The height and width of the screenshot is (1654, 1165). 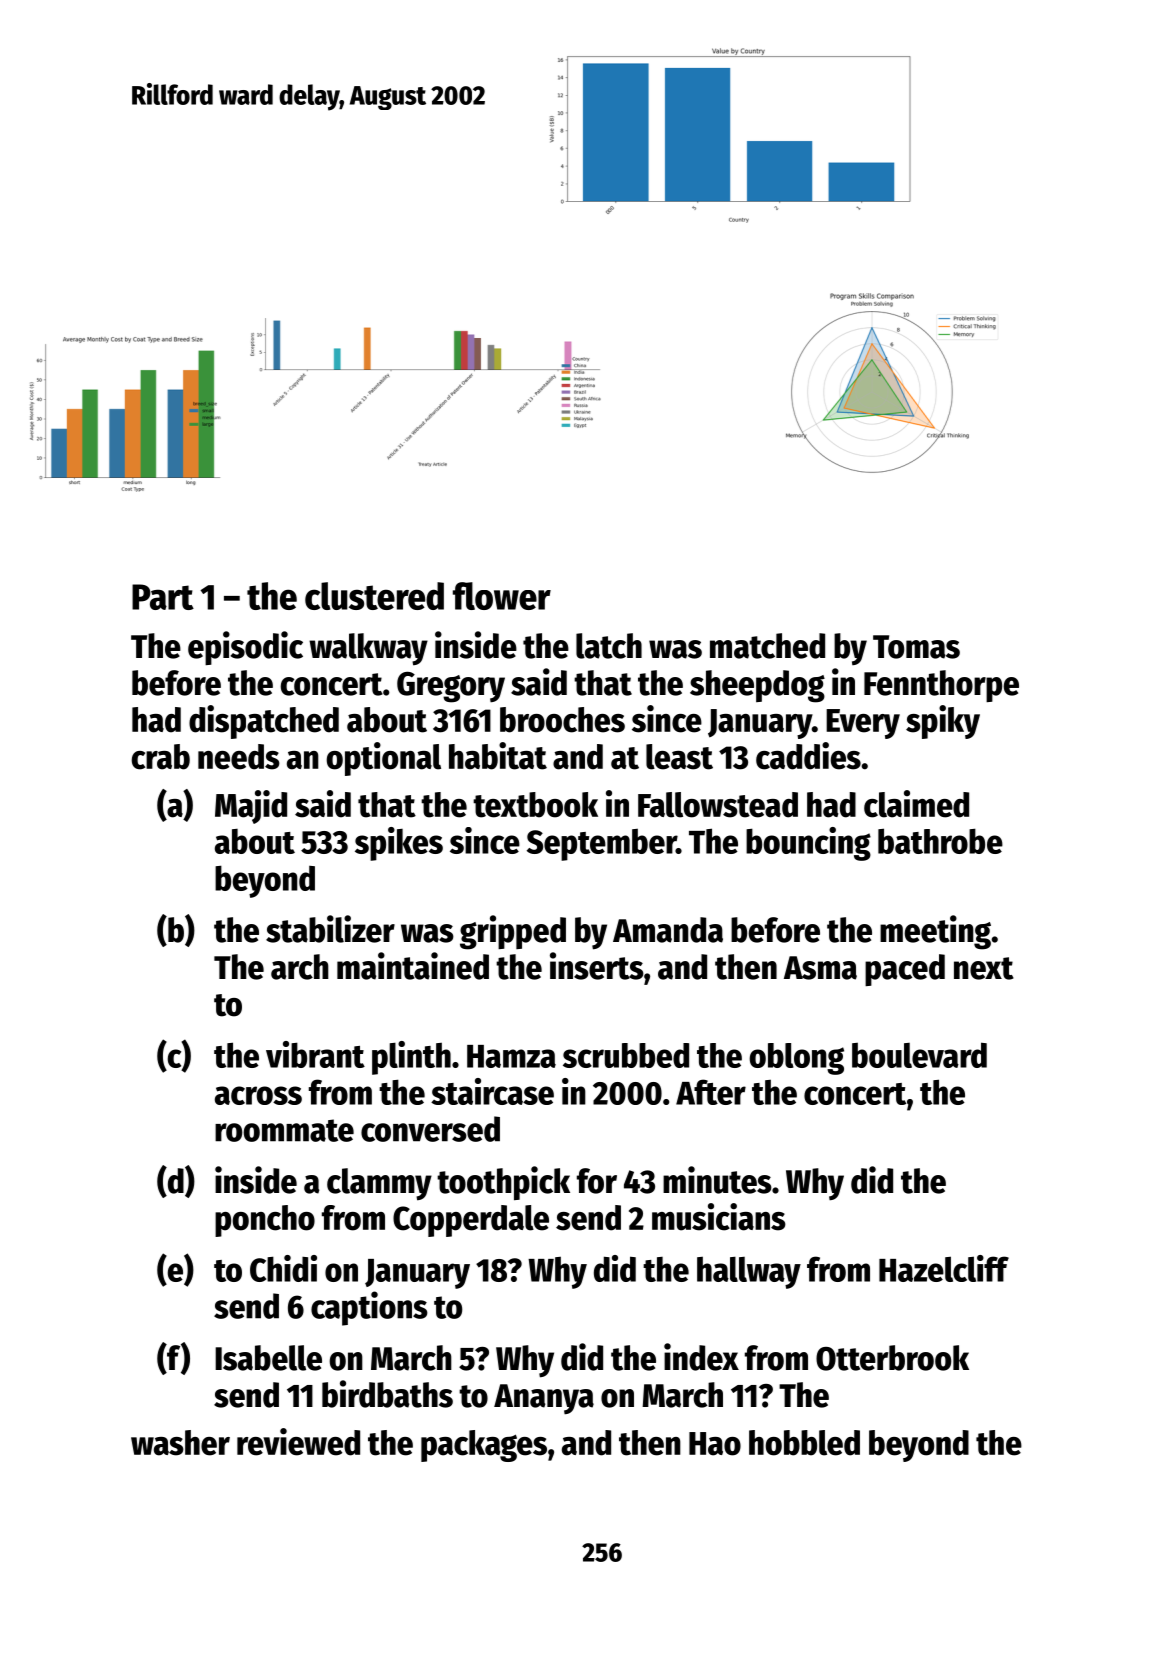 What do you see at coordinates (180, 1443) in the screenshot?
I see `washer` at bounding box center [180, 1443].
